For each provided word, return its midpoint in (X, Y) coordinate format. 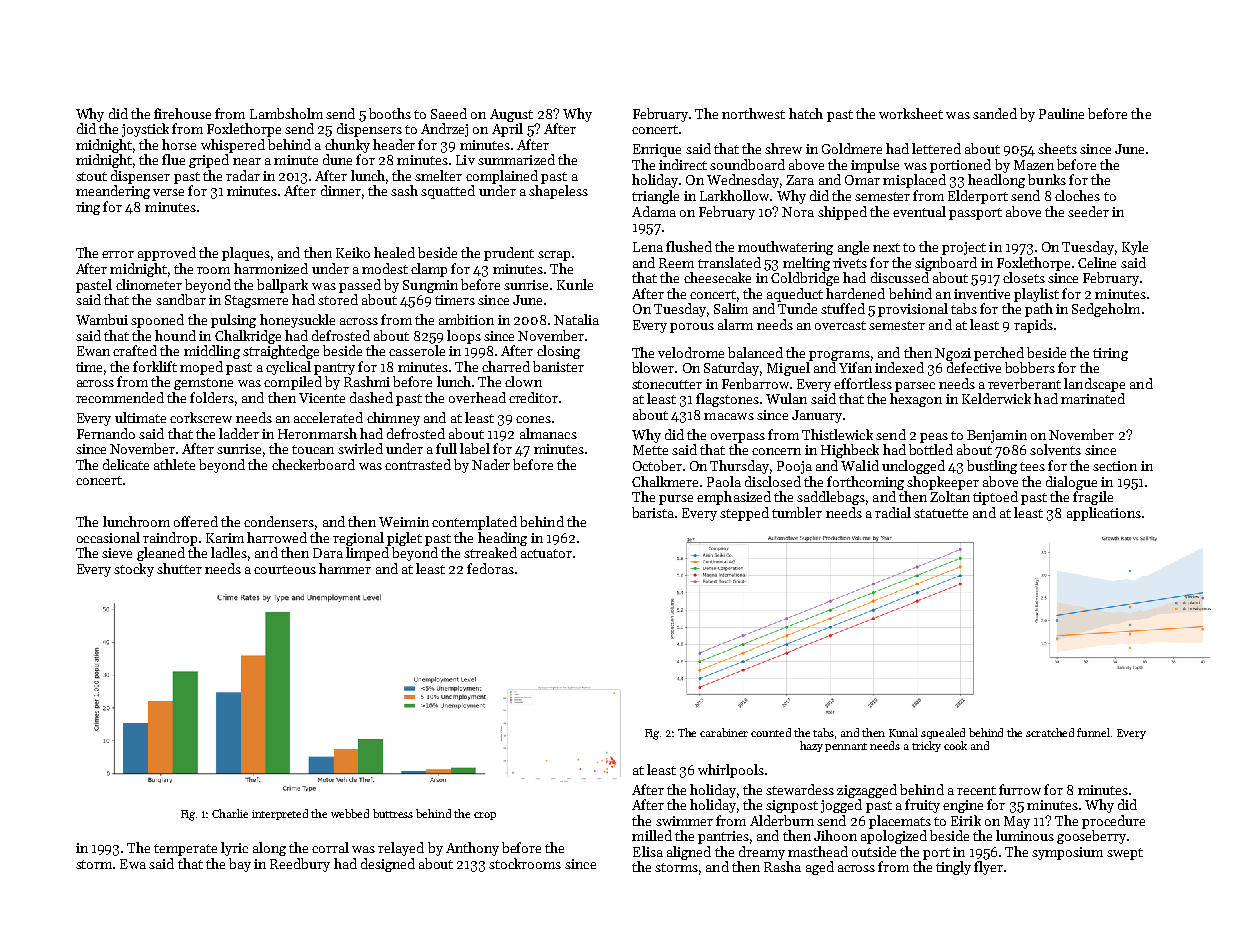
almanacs (548, 433)
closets (1024, 277)
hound (175, 335)
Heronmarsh (317, 433)
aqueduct (795, 295)
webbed (350, 813)
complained (502, 177)
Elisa (648, 851)
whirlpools (731, 771)
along (269, 849)
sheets (1057, 148)
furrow (1020, 789)
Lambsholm (286, 113)
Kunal (903, 732)
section (1115, 466)
